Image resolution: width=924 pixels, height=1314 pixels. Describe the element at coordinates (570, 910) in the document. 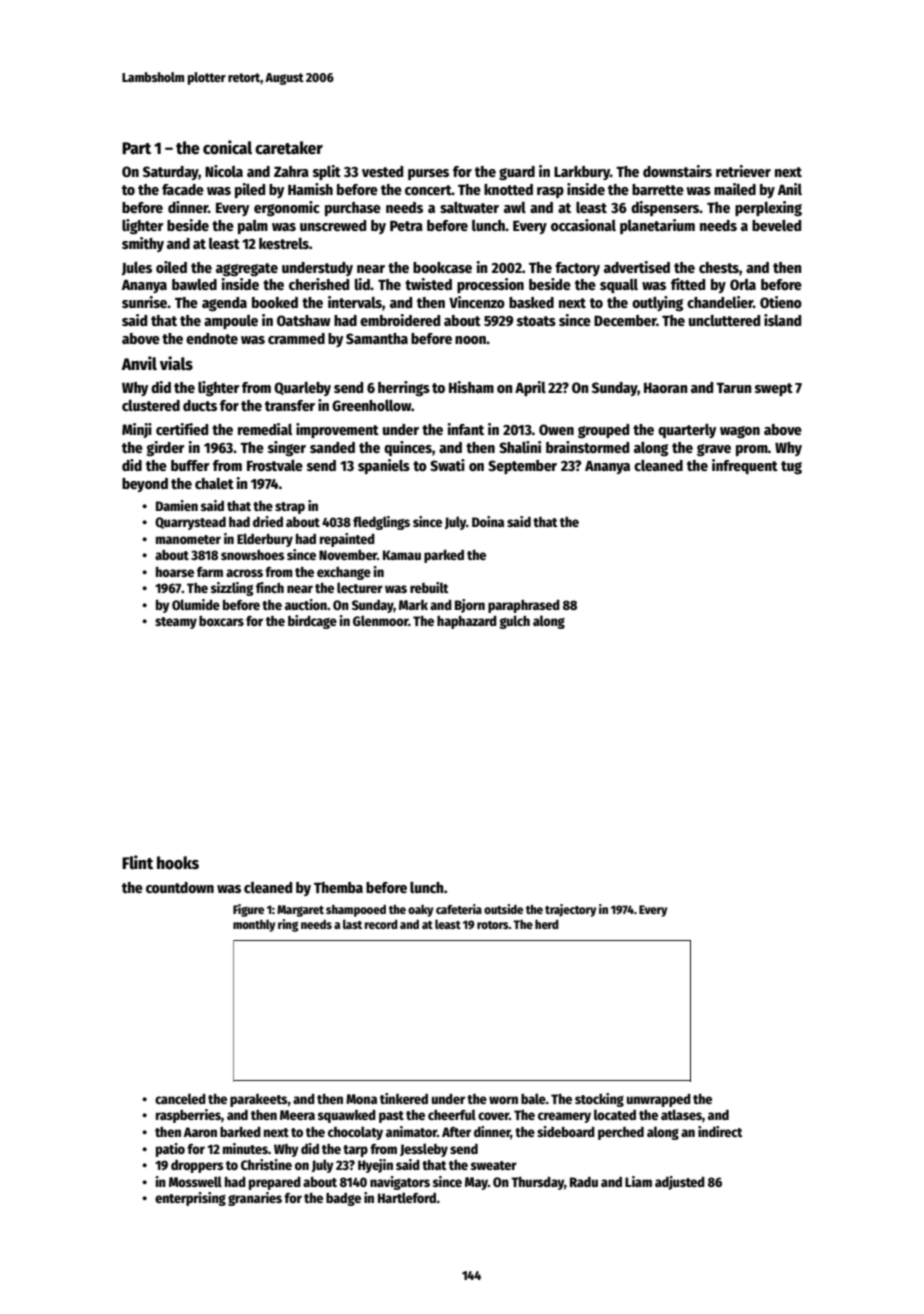

I see `trajectory` at that location.
